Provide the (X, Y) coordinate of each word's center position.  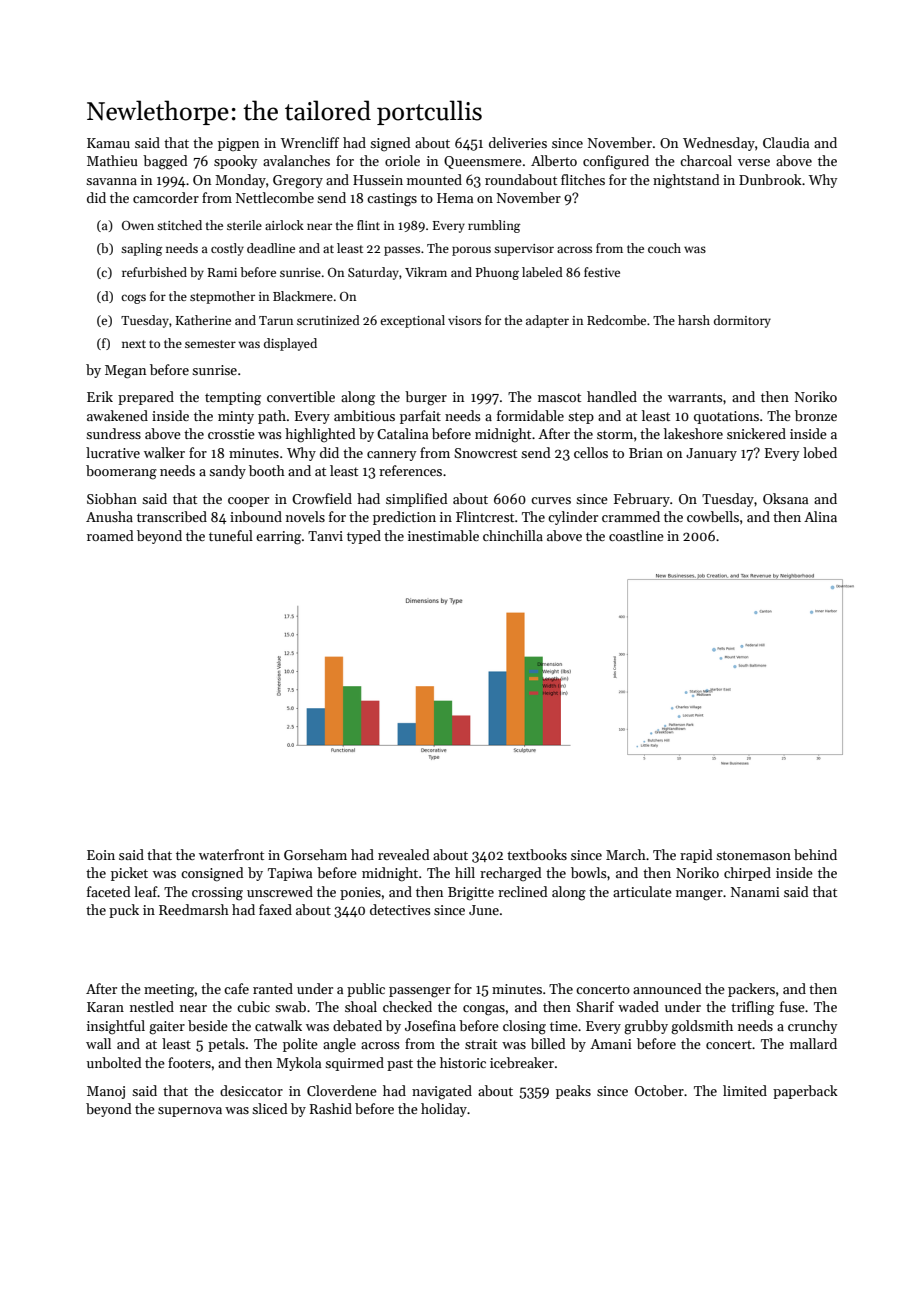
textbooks (537, 854)
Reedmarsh (194, 909)
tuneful (231, 535)
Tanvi (325, 536)
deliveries (518, 142)
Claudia (786, 142)
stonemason (753, 855)
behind (815, 854)
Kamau (108, 143)
